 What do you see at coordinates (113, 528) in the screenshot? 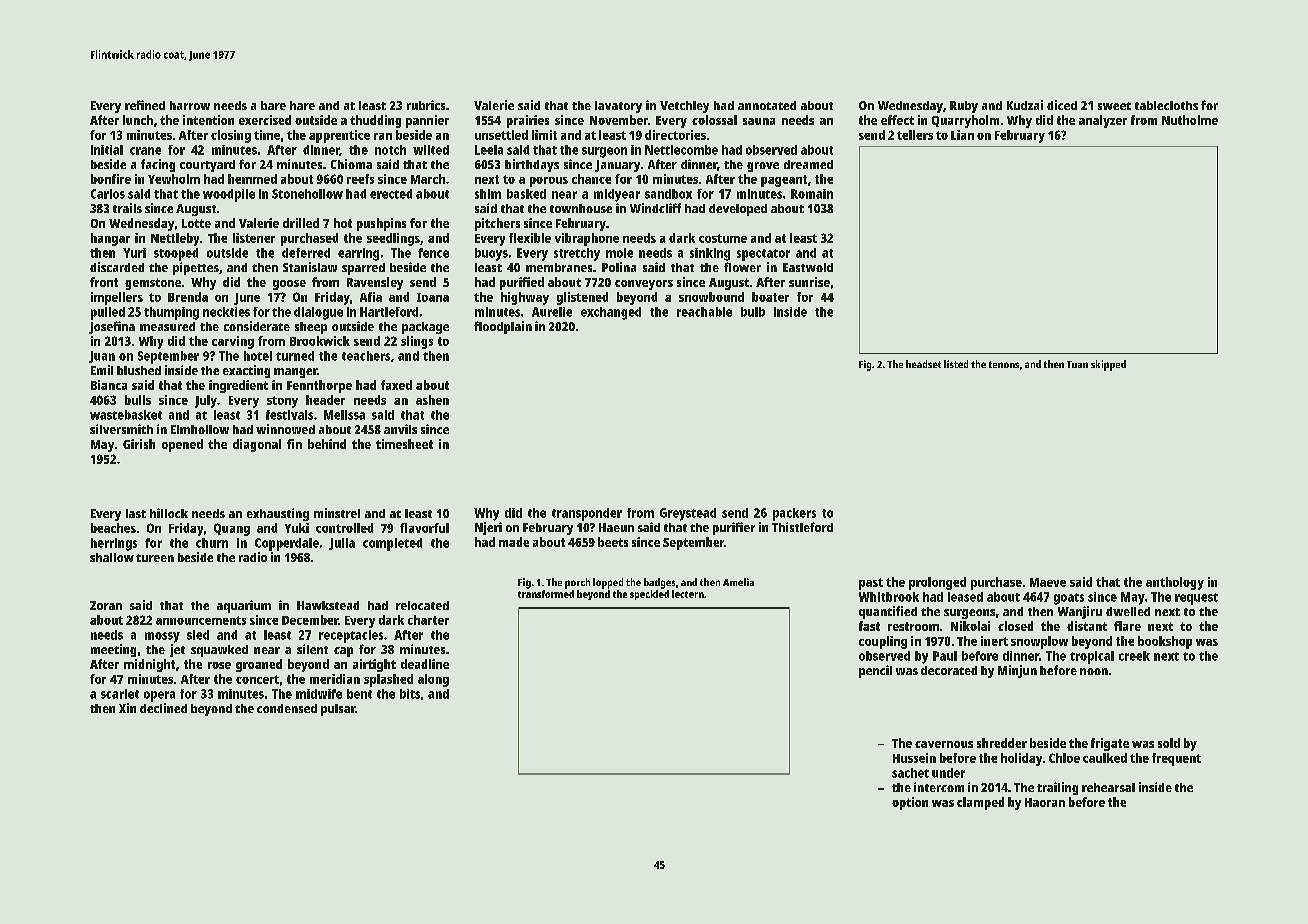
I see `beaches` at bounding box center [113, 528].
